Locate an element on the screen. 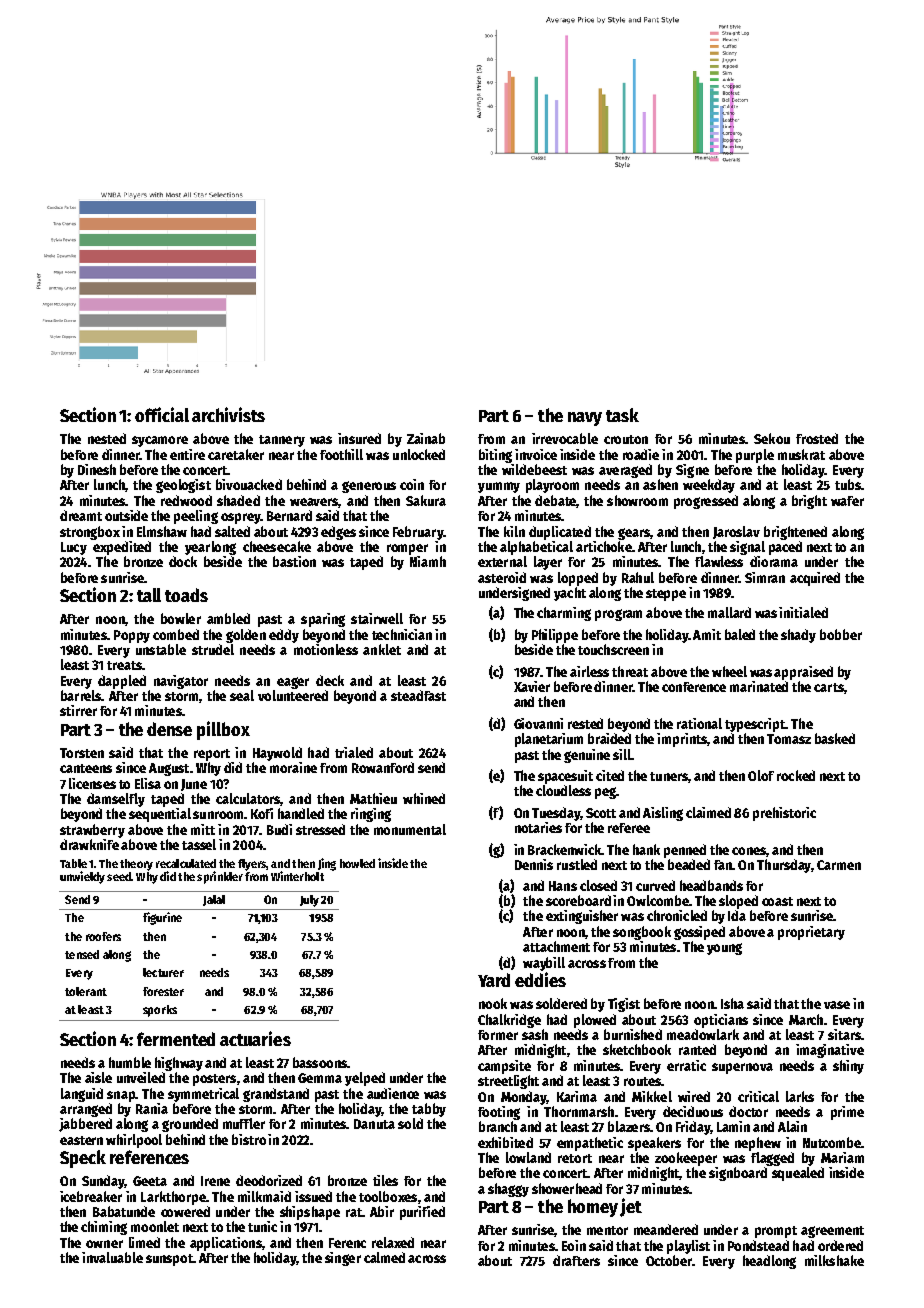 The height and width of the screenshot is (1308, 924). toads is located at coordinates (186, 595).
